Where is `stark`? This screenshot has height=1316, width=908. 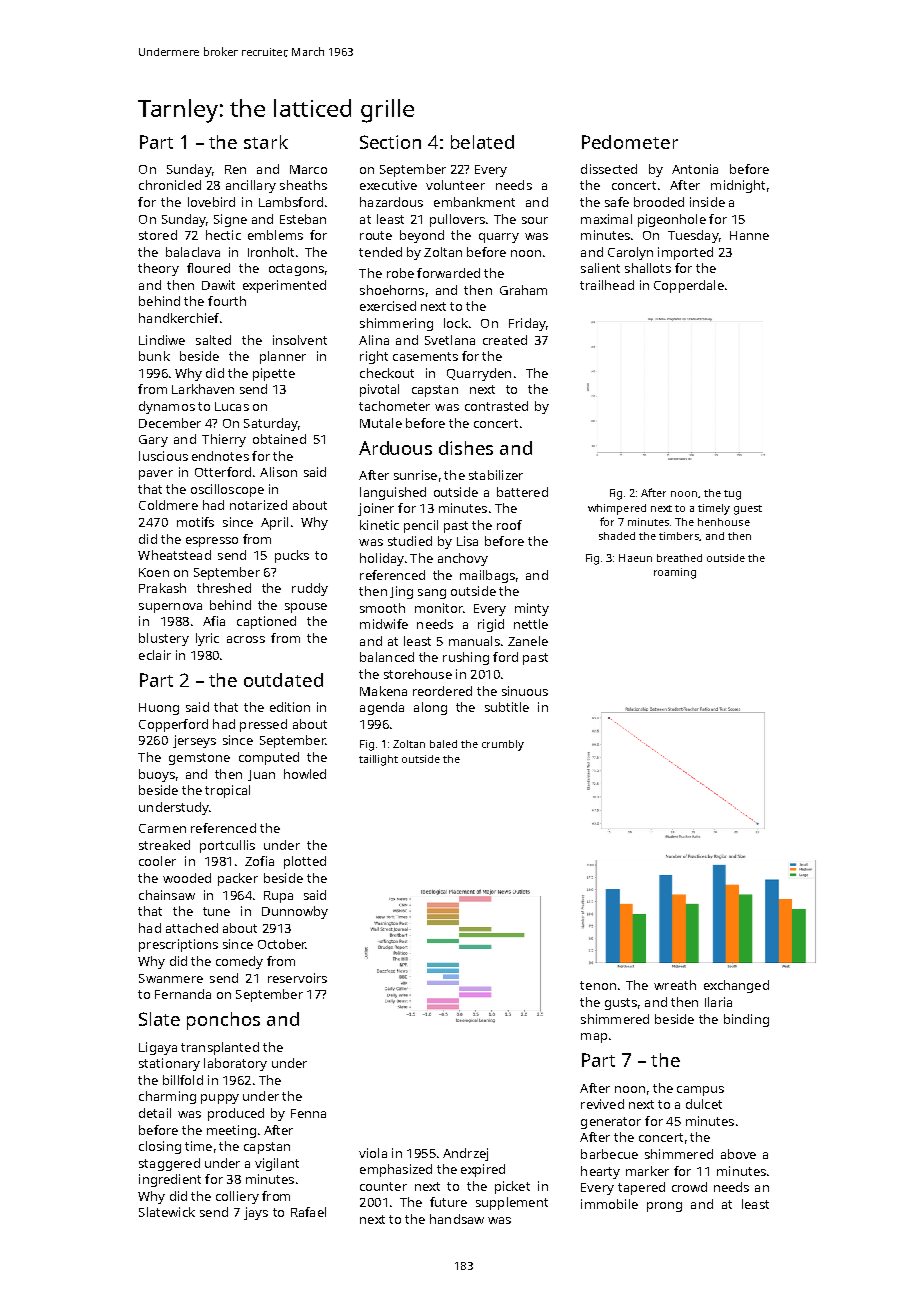
stark is located at coordinates (266, 142).
